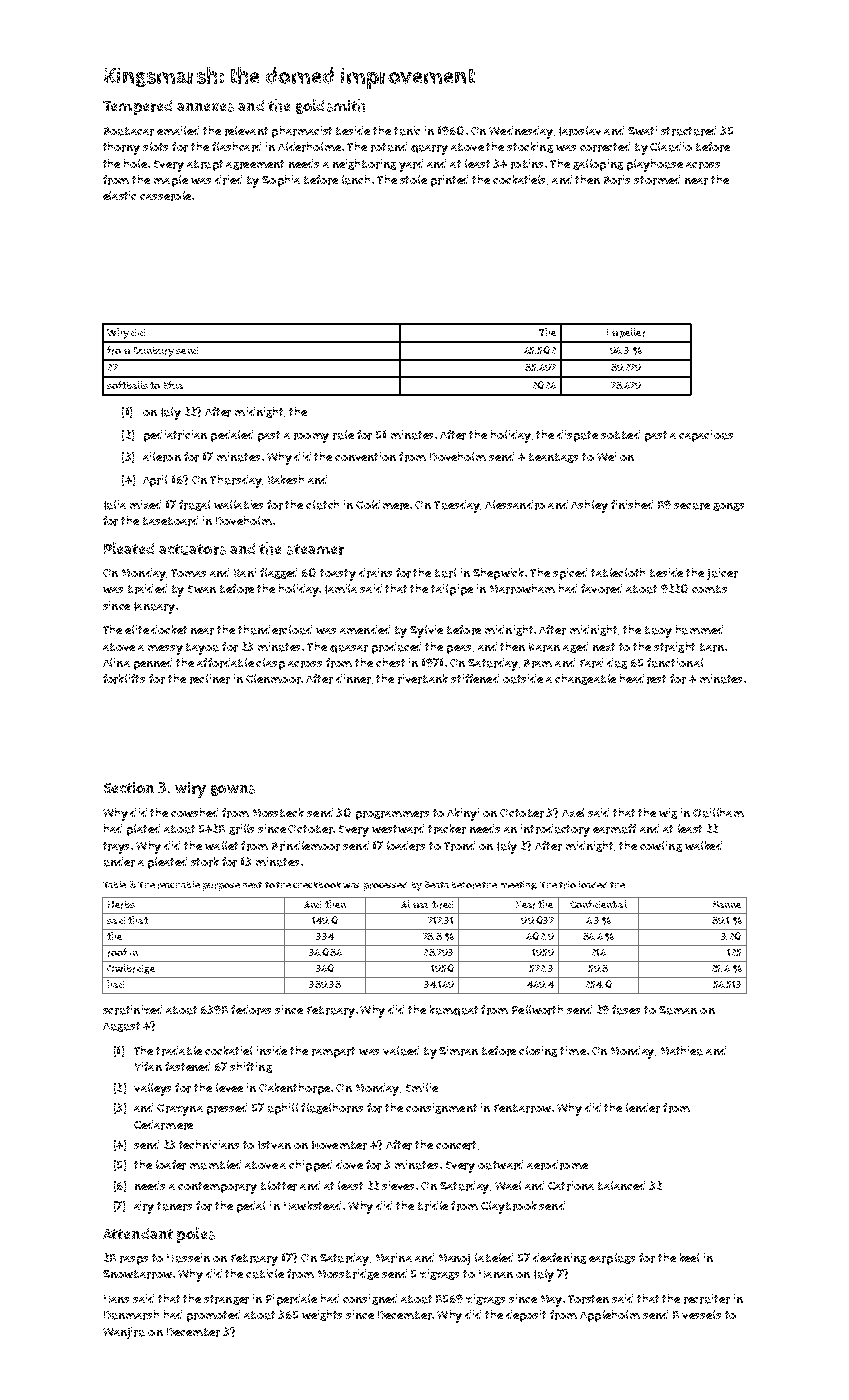  What do you see at coordinates (124, 679) in the screenshot?
I see `forklifts` at bounding box center [124, 679].
